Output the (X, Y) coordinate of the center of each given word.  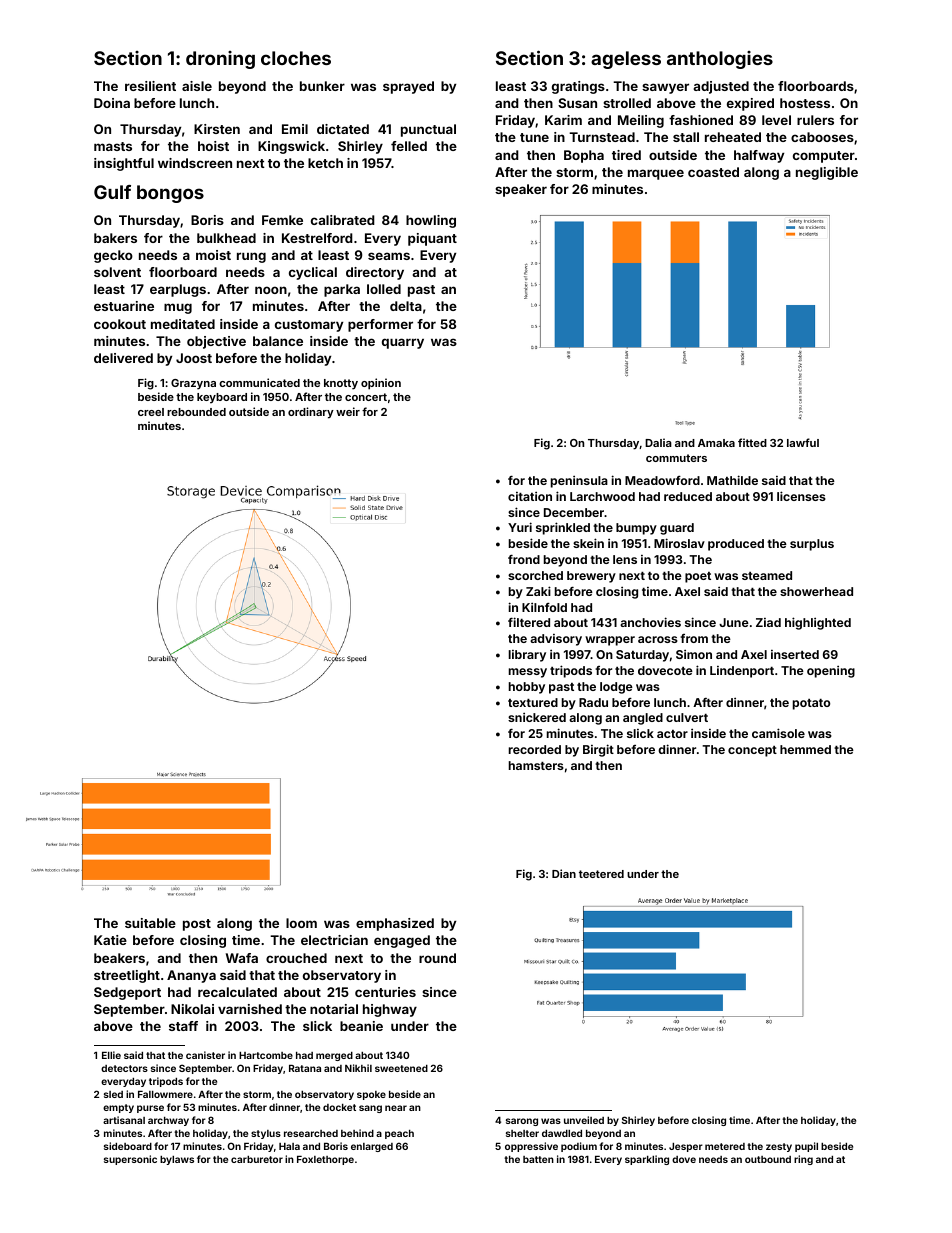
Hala (289, 1146)
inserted (795, 654)
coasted (713, 172)
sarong (522, 1122)
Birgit (598, 750)
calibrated (343, 220)
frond (524, 559)
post (197, 925)
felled (409, 146)
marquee (656, 174)
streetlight (127, 976)
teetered (601, 874)
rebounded (196, 412)
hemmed (805, 749)
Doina (112, 103)
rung (251, 257)
